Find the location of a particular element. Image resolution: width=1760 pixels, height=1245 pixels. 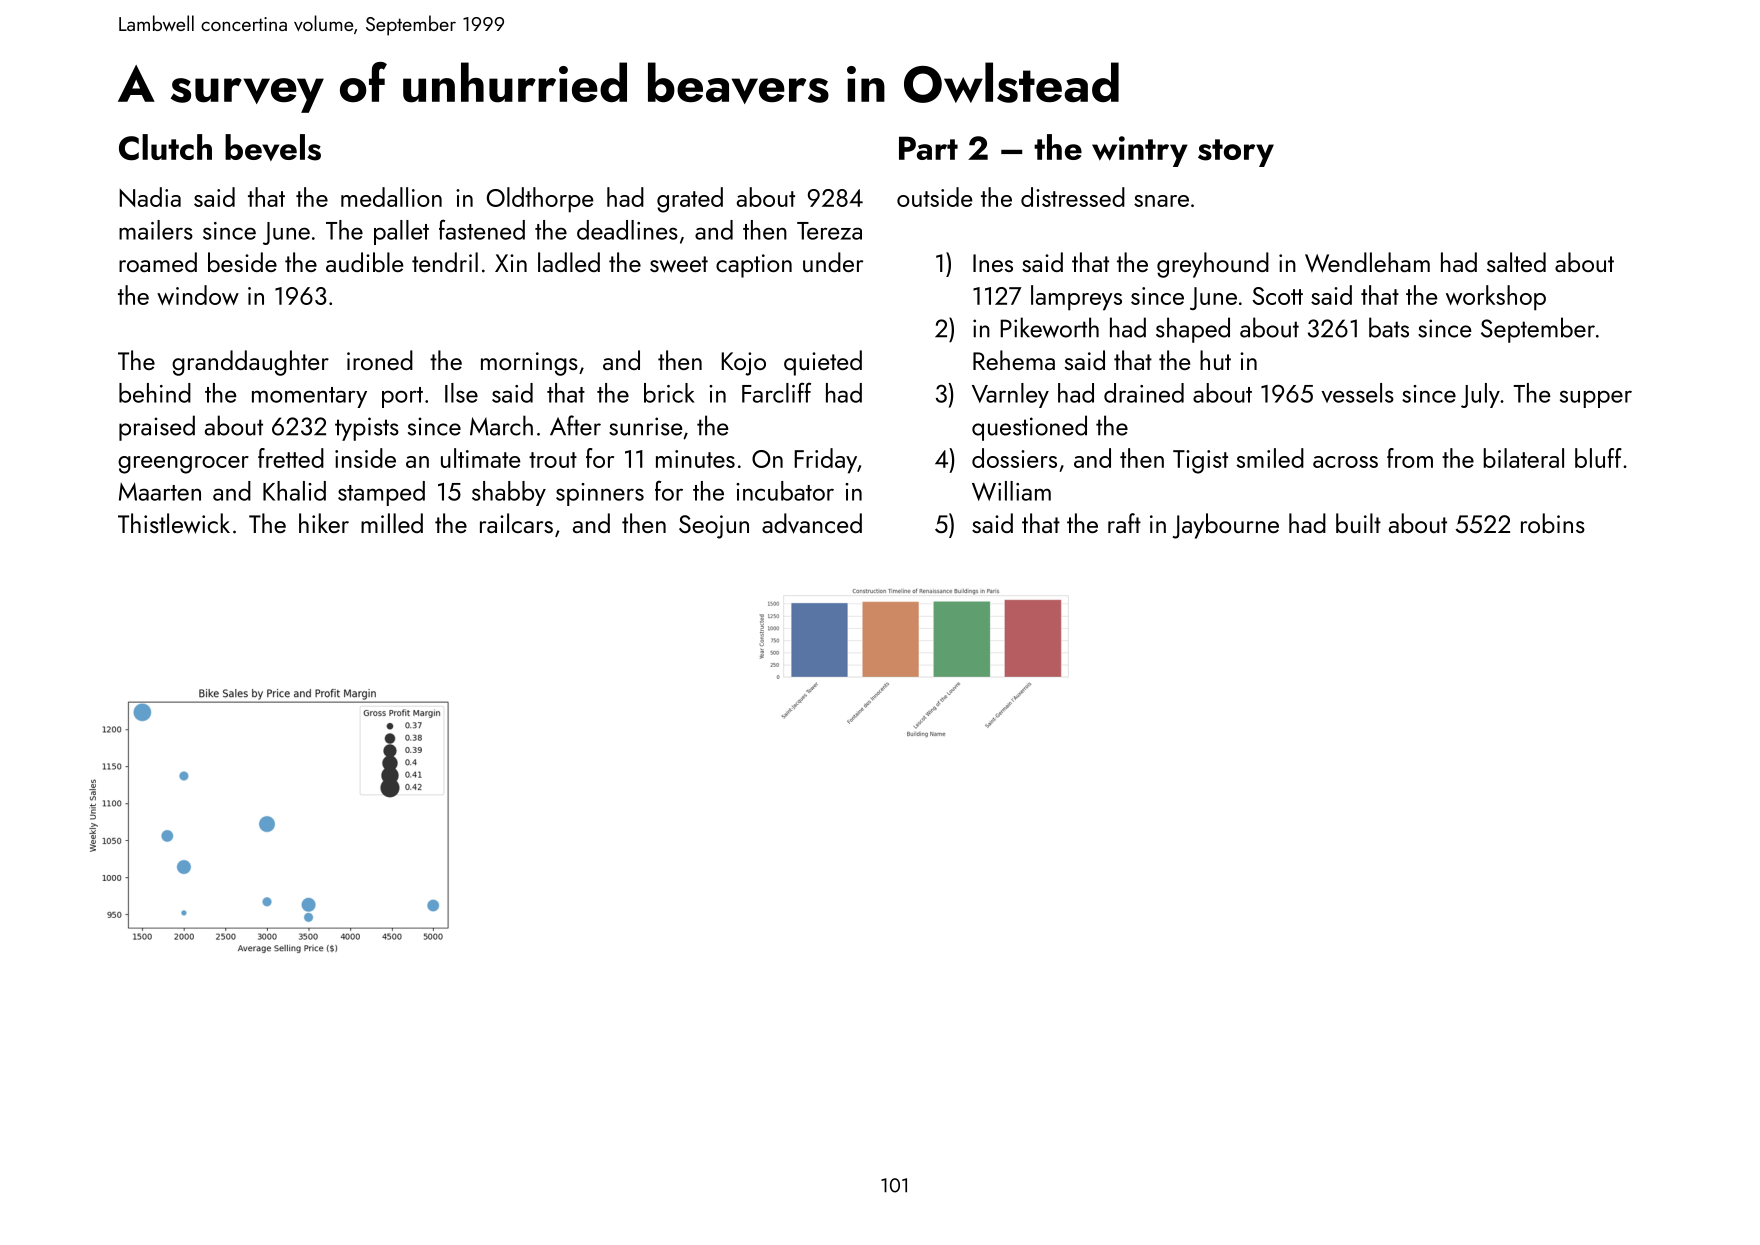

story is located at coordinates (1236, 153).
